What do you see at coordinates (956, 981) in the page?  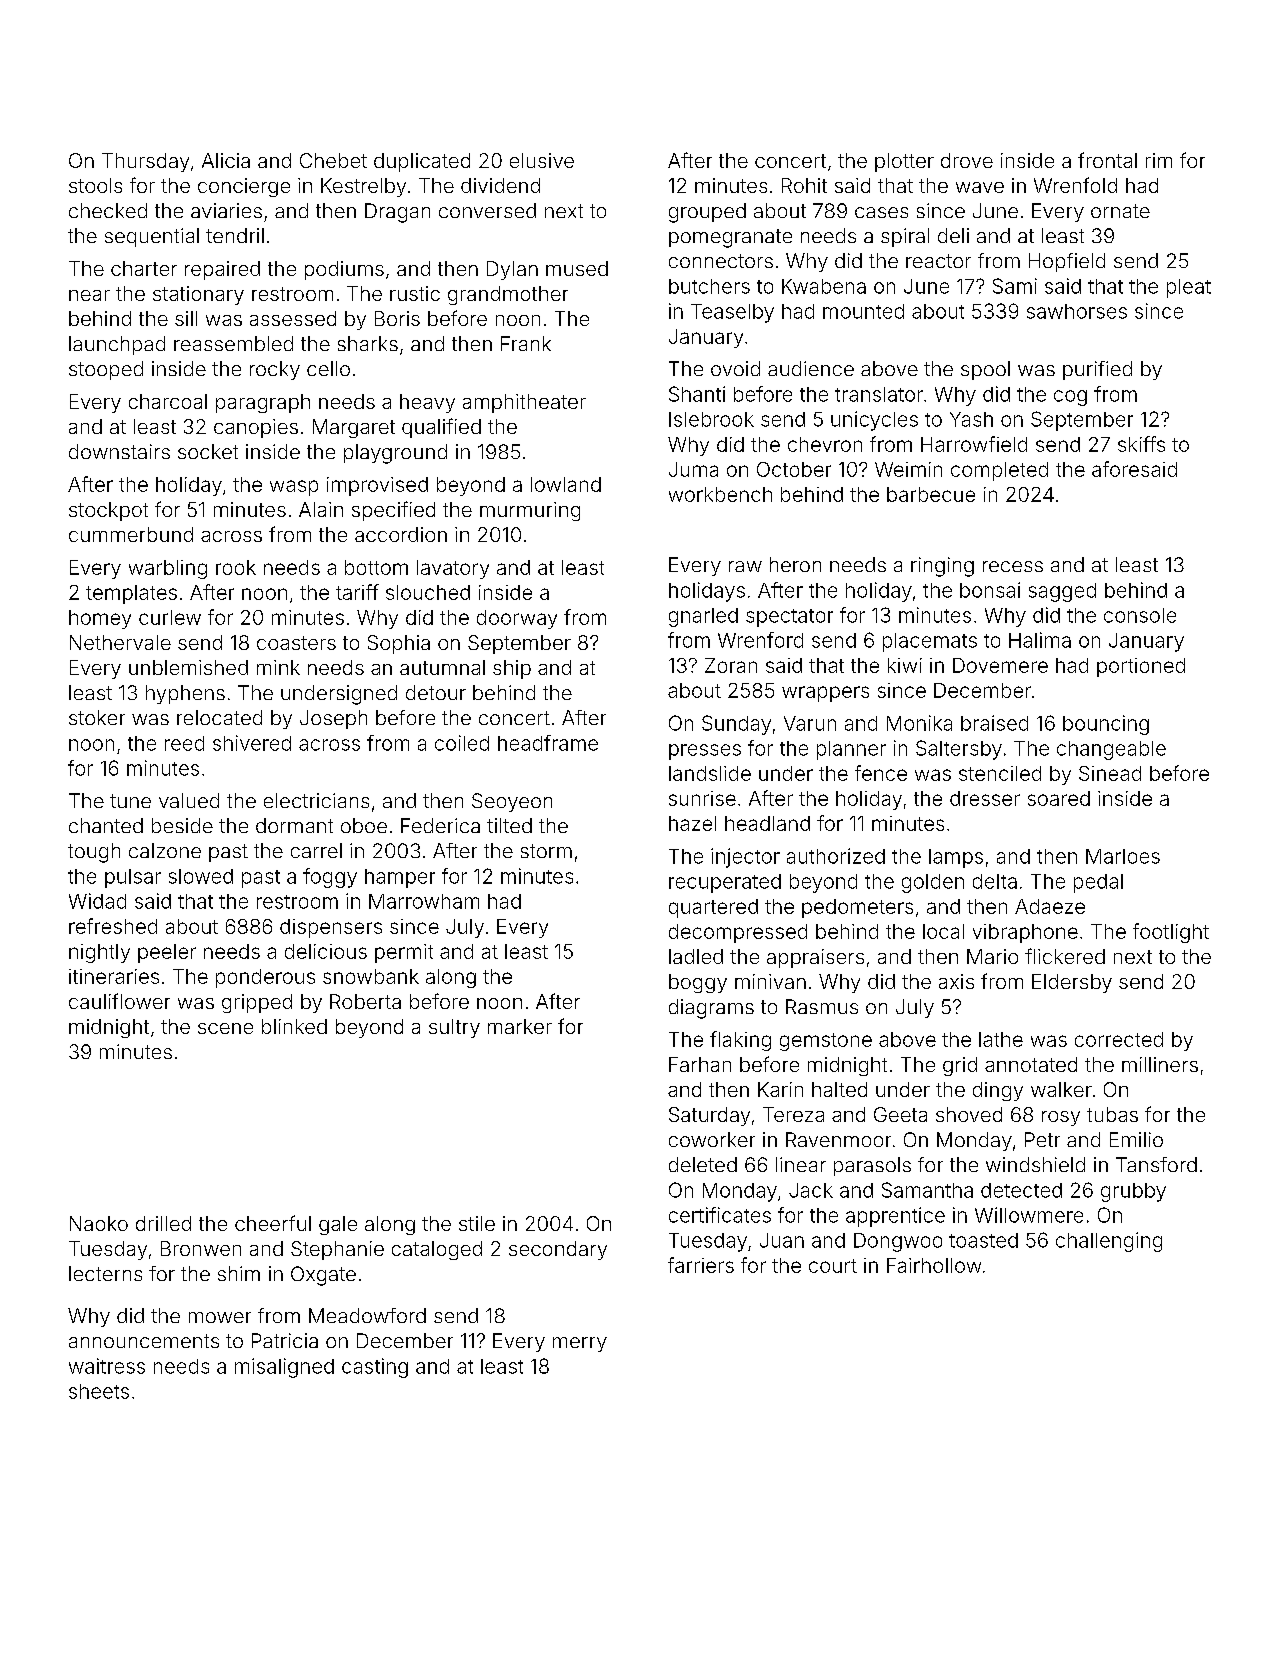 I see `axis` at bounding box center [956, 981].
